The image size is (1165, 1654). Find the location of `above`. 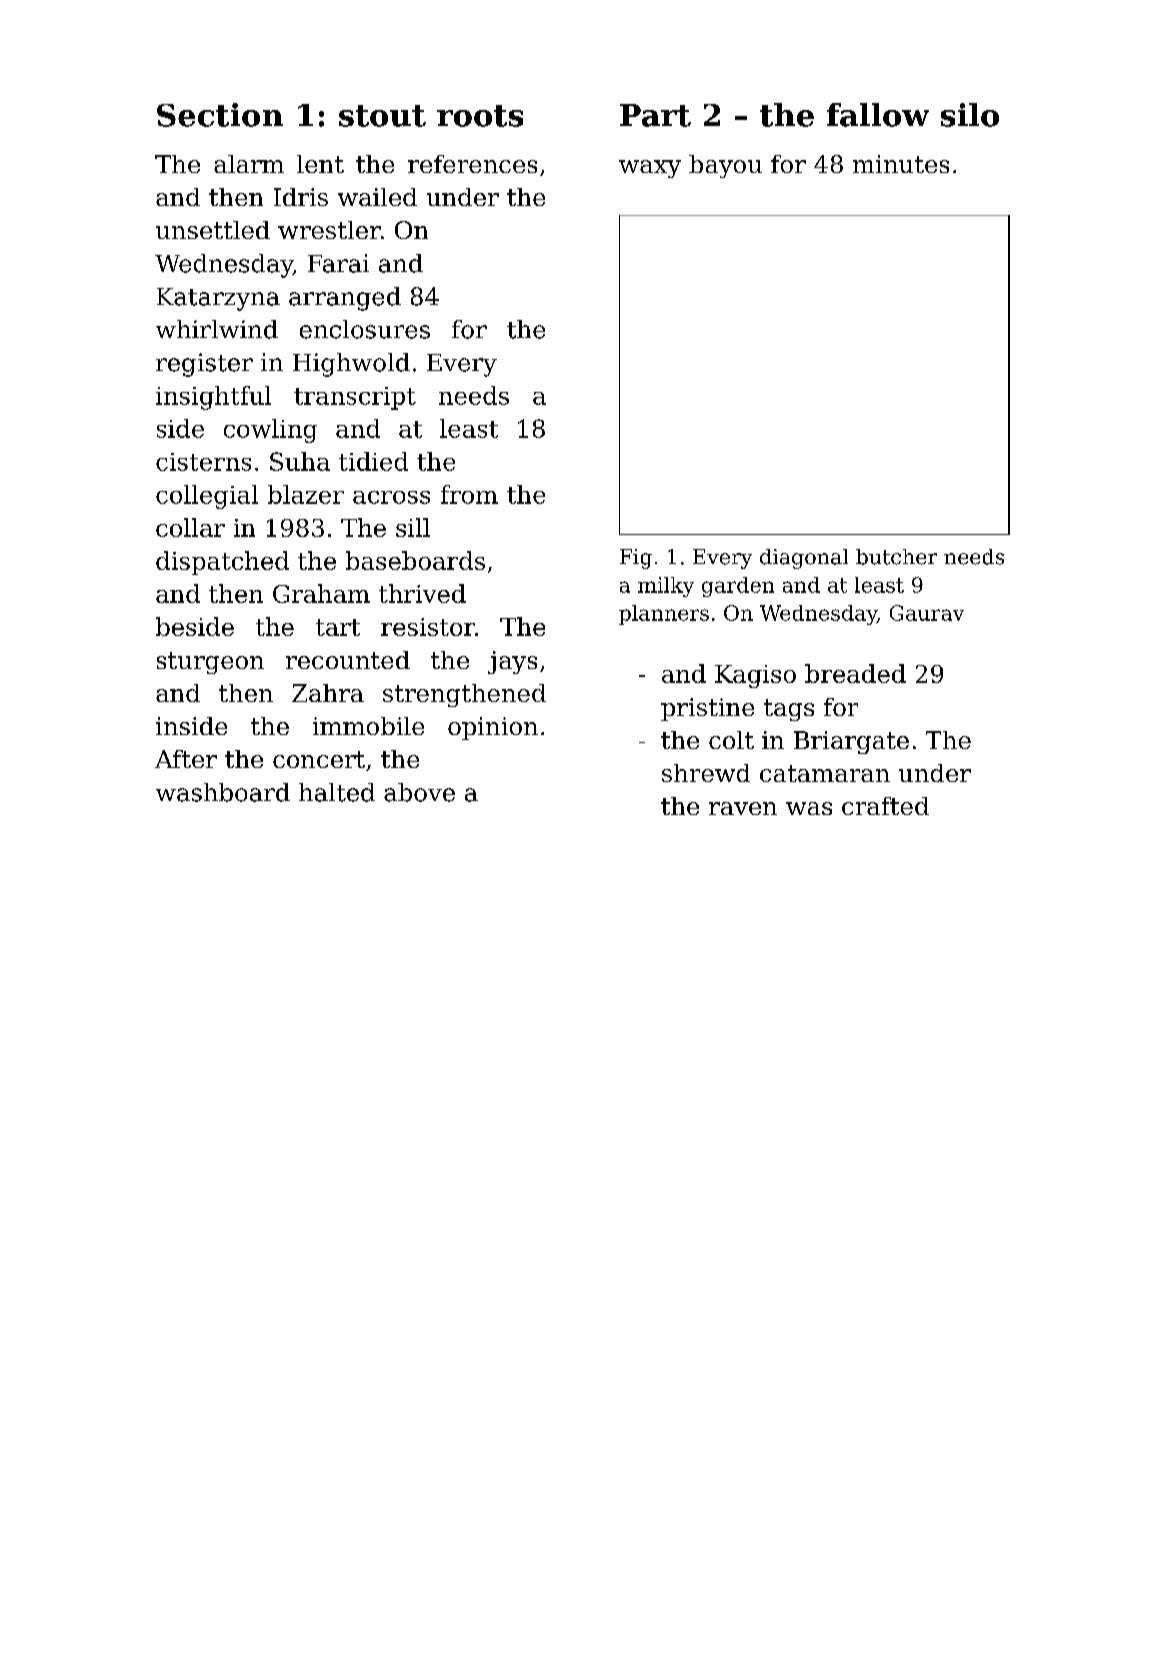

above is located at coordinates (419, 792).
